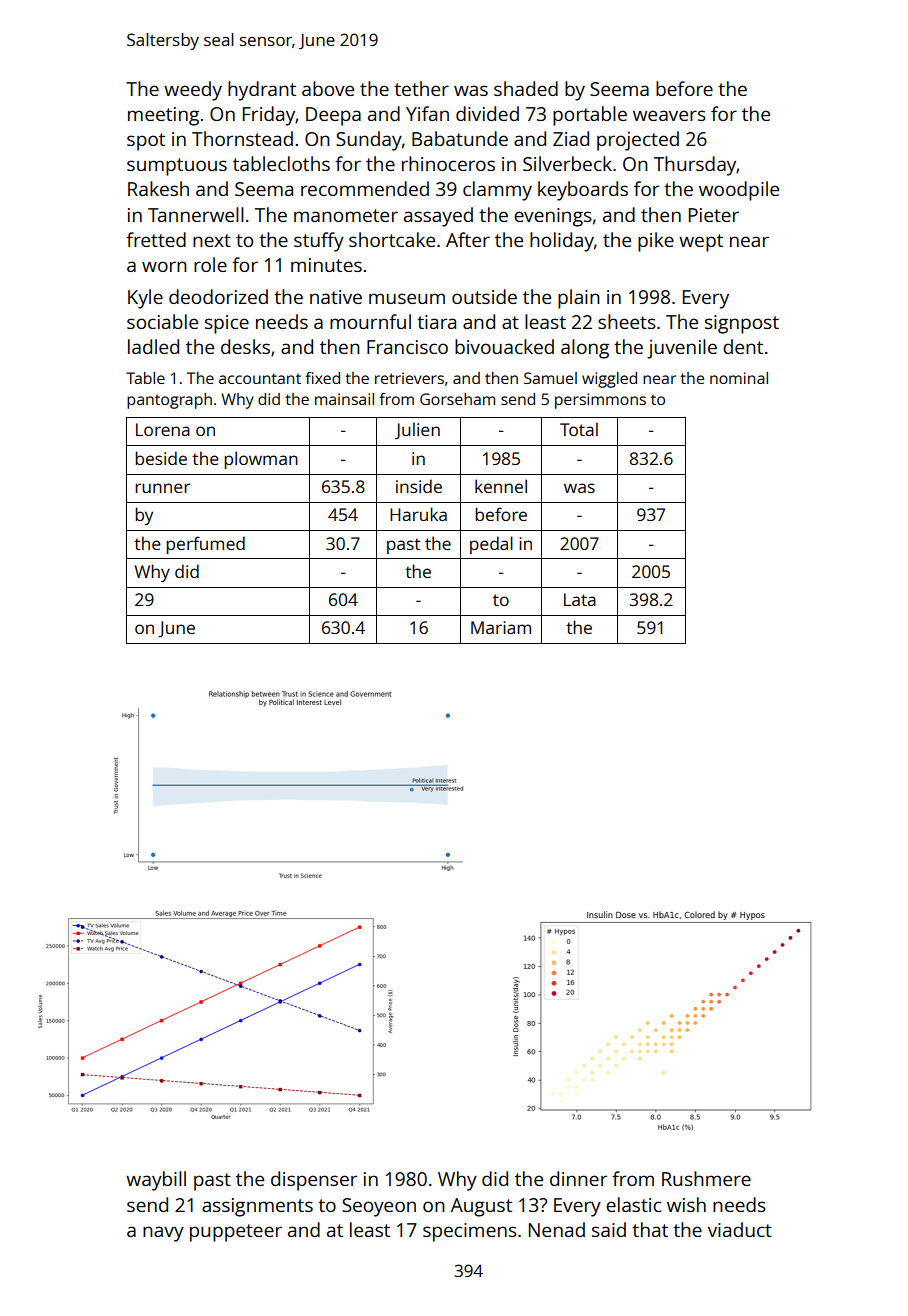  I want to click on shaded, so click(526, 88).
